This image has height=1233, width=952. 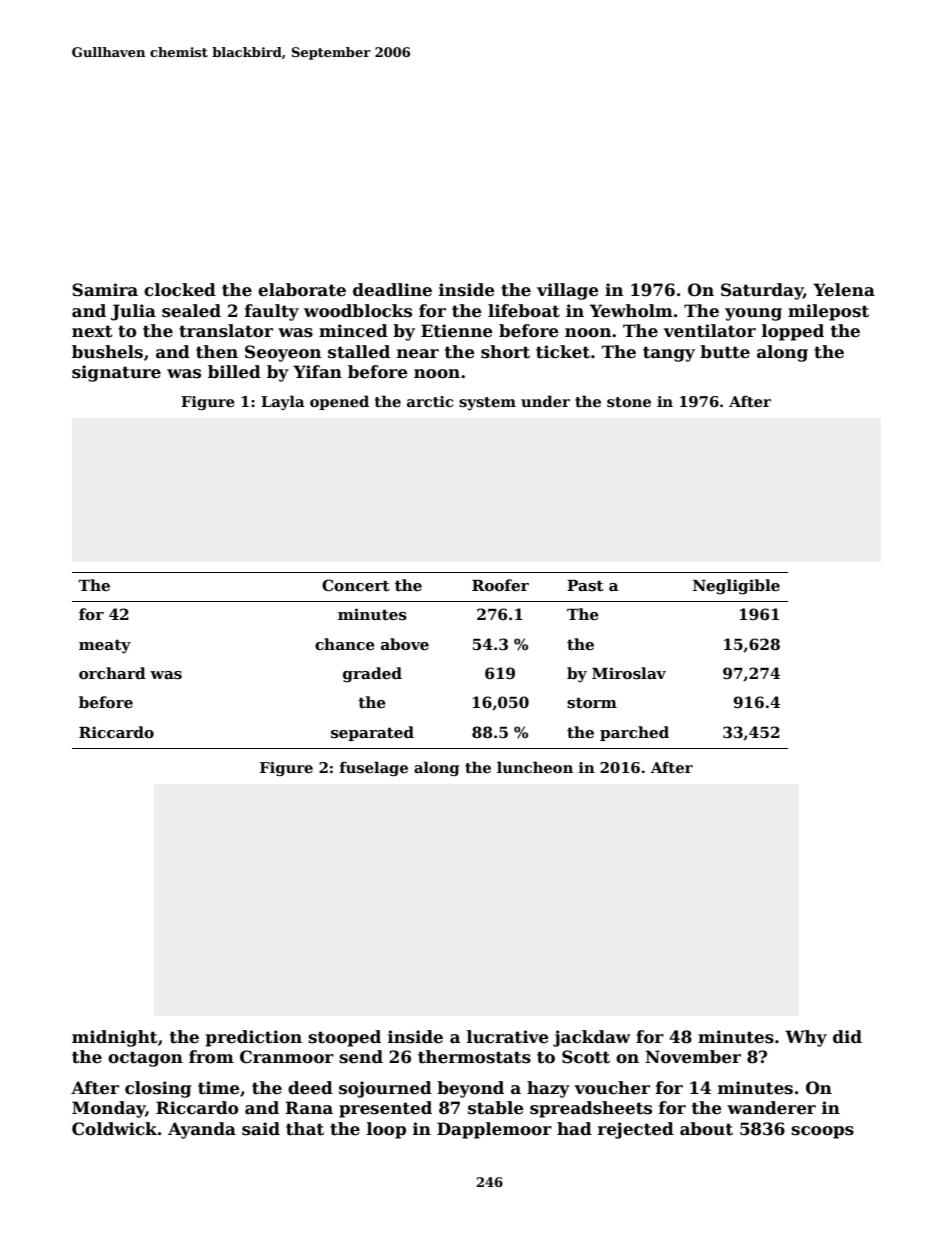 What do you see at coordinates (487, 403) in the image?
I see `system` at bounding box center [487, 403].
